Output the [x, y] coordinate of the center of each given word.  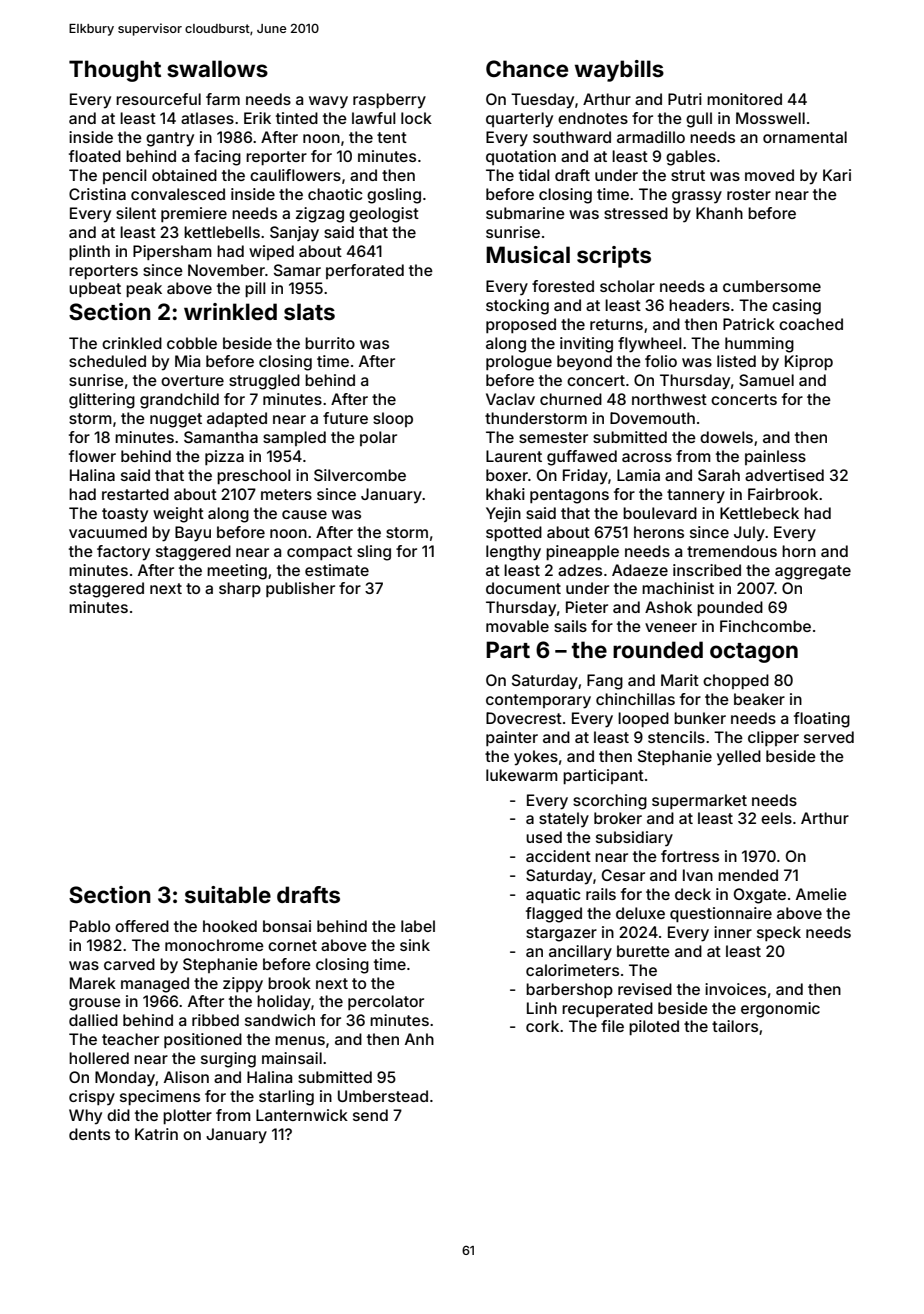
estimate [337, 570]
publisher [300, 589]
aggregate [813, 572]
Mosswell [770, 118]
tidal [534, 175]
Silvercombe [360, 475]
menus [300, 1040]
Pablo [90, 926]
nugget [176, 420]
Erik [257, 118]
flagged [554, 915]
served [829, 737]
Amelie [821, 894]
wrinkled [230, 311]
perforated [365, 271]
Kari [837, 175]
